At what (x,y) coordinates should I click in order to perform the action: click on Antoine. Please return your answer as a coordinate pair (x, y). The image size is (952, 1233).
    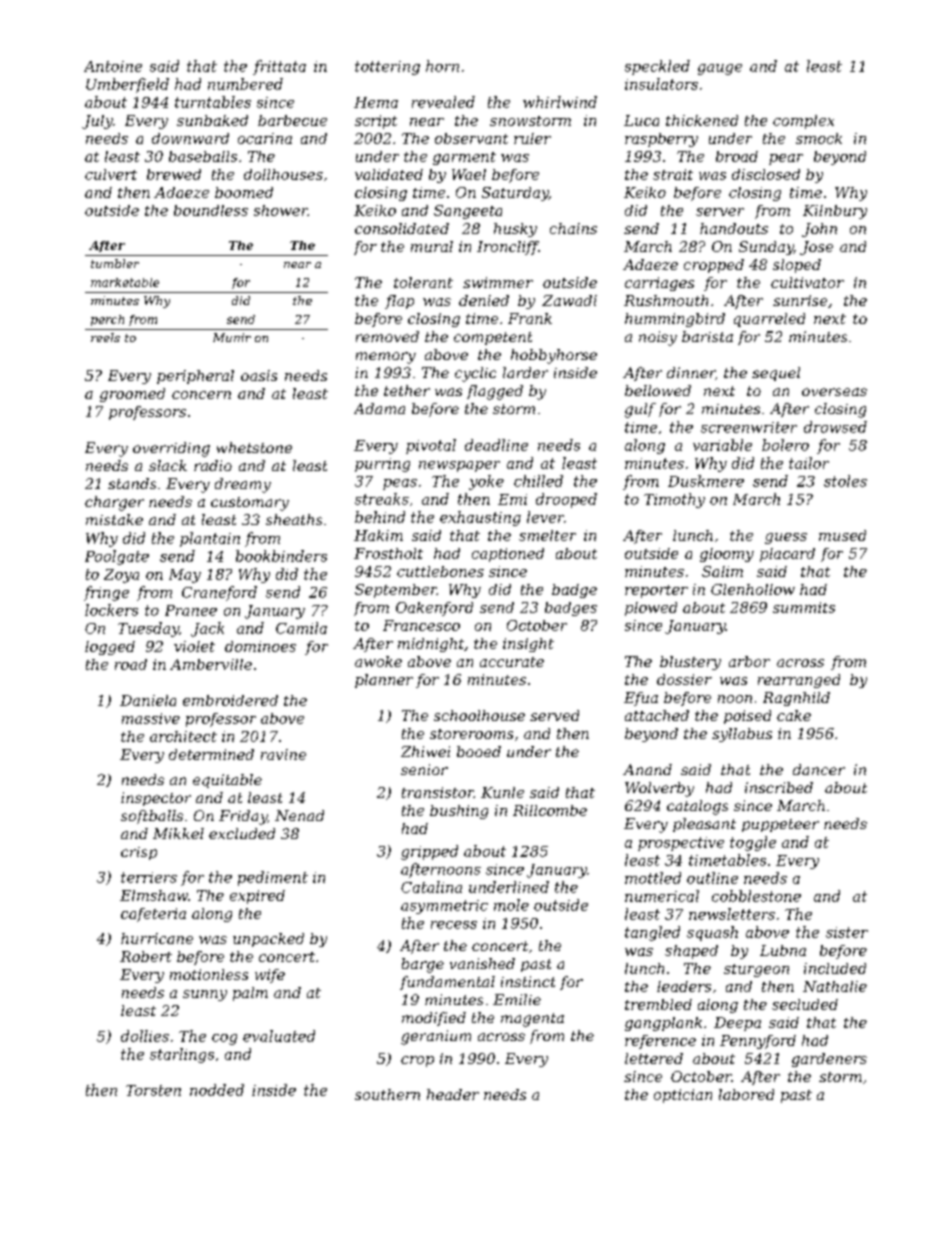
    Looking at the image, I should click on (113, 66).
